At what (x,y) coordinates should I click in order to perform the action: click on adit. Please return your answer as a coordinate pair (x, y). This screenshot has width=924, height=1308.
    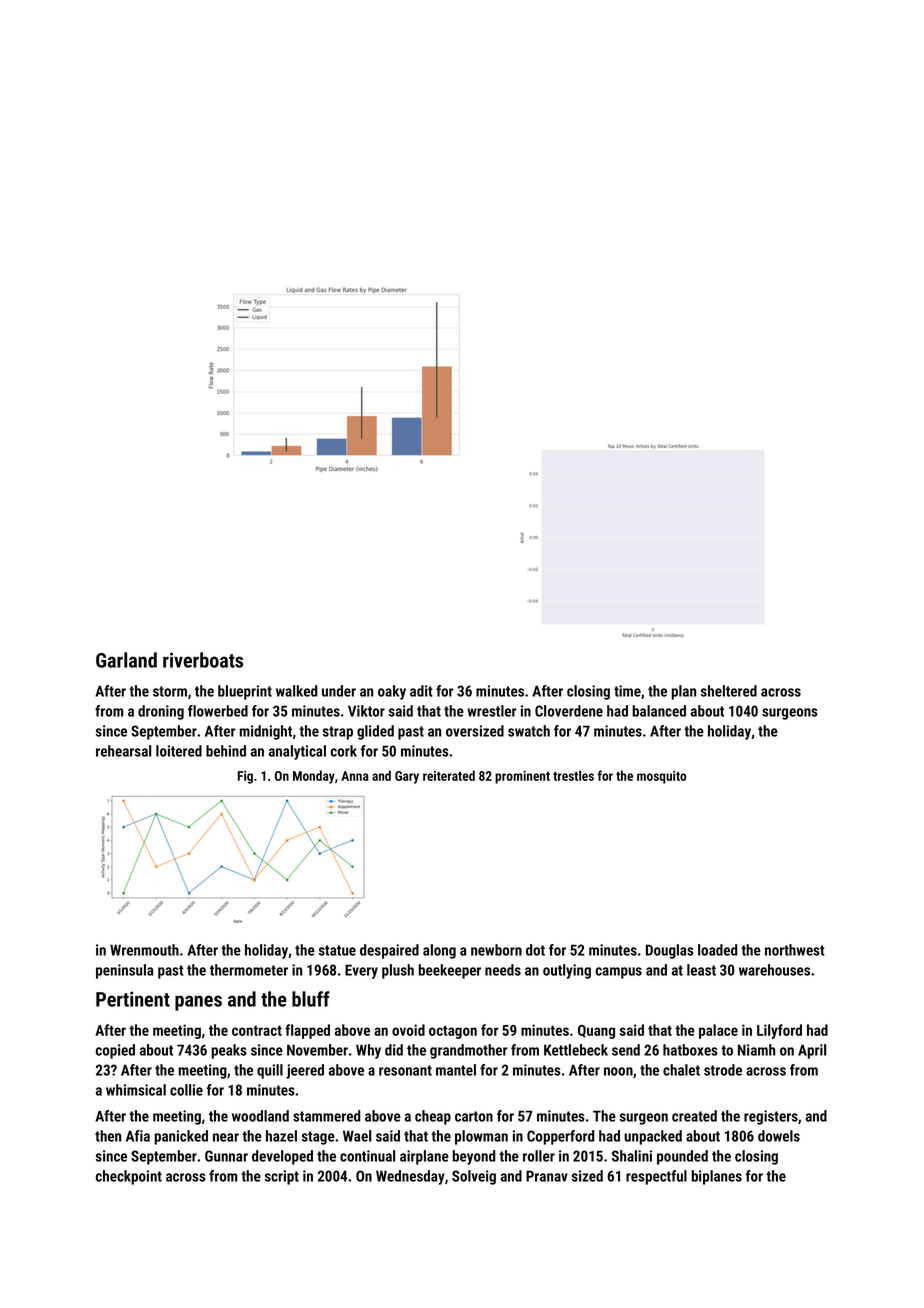
    Looking at the image, I should click on (421, 691).
